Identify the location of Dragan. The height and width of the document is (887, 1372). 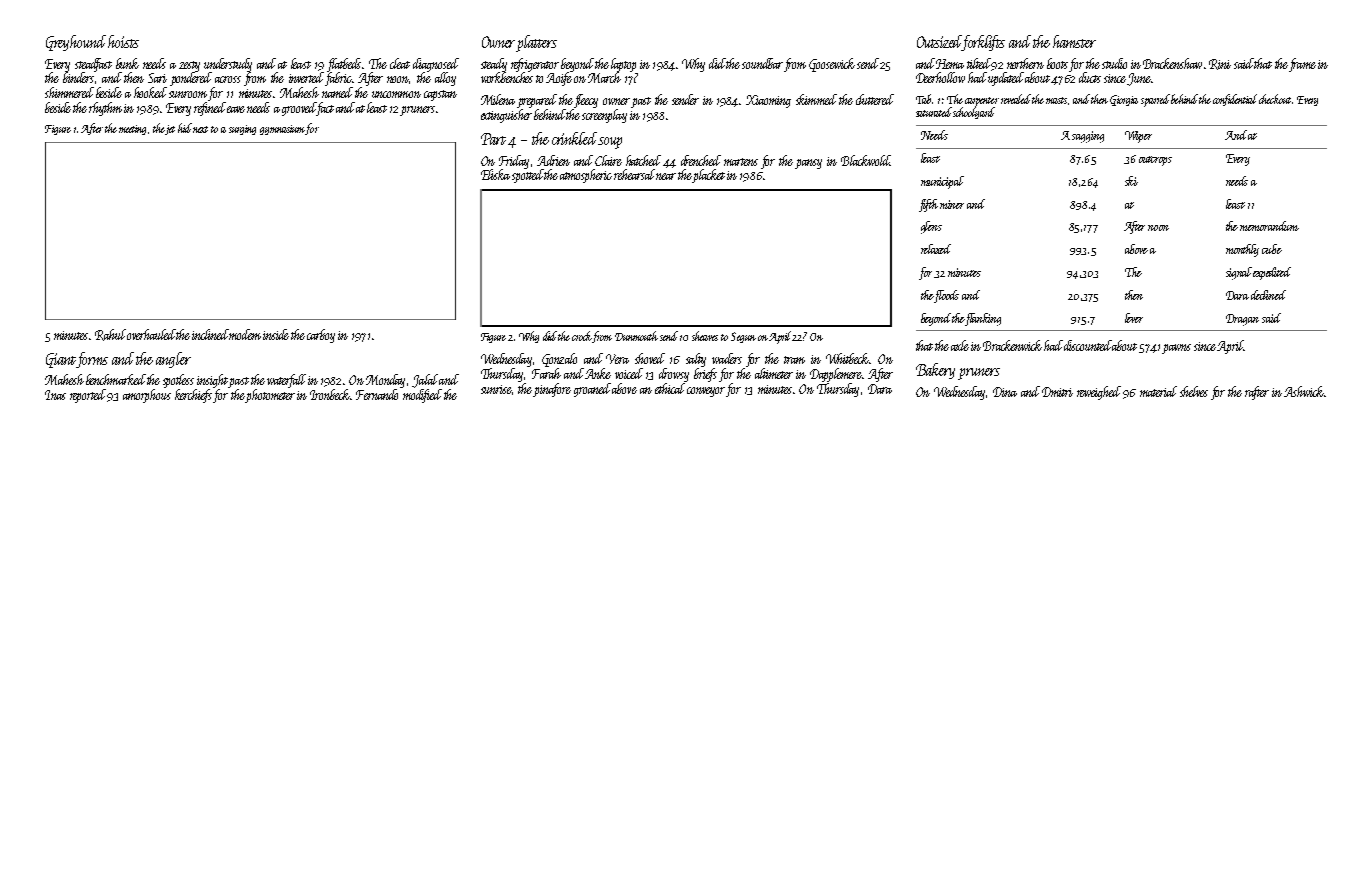
(1242, 320).
